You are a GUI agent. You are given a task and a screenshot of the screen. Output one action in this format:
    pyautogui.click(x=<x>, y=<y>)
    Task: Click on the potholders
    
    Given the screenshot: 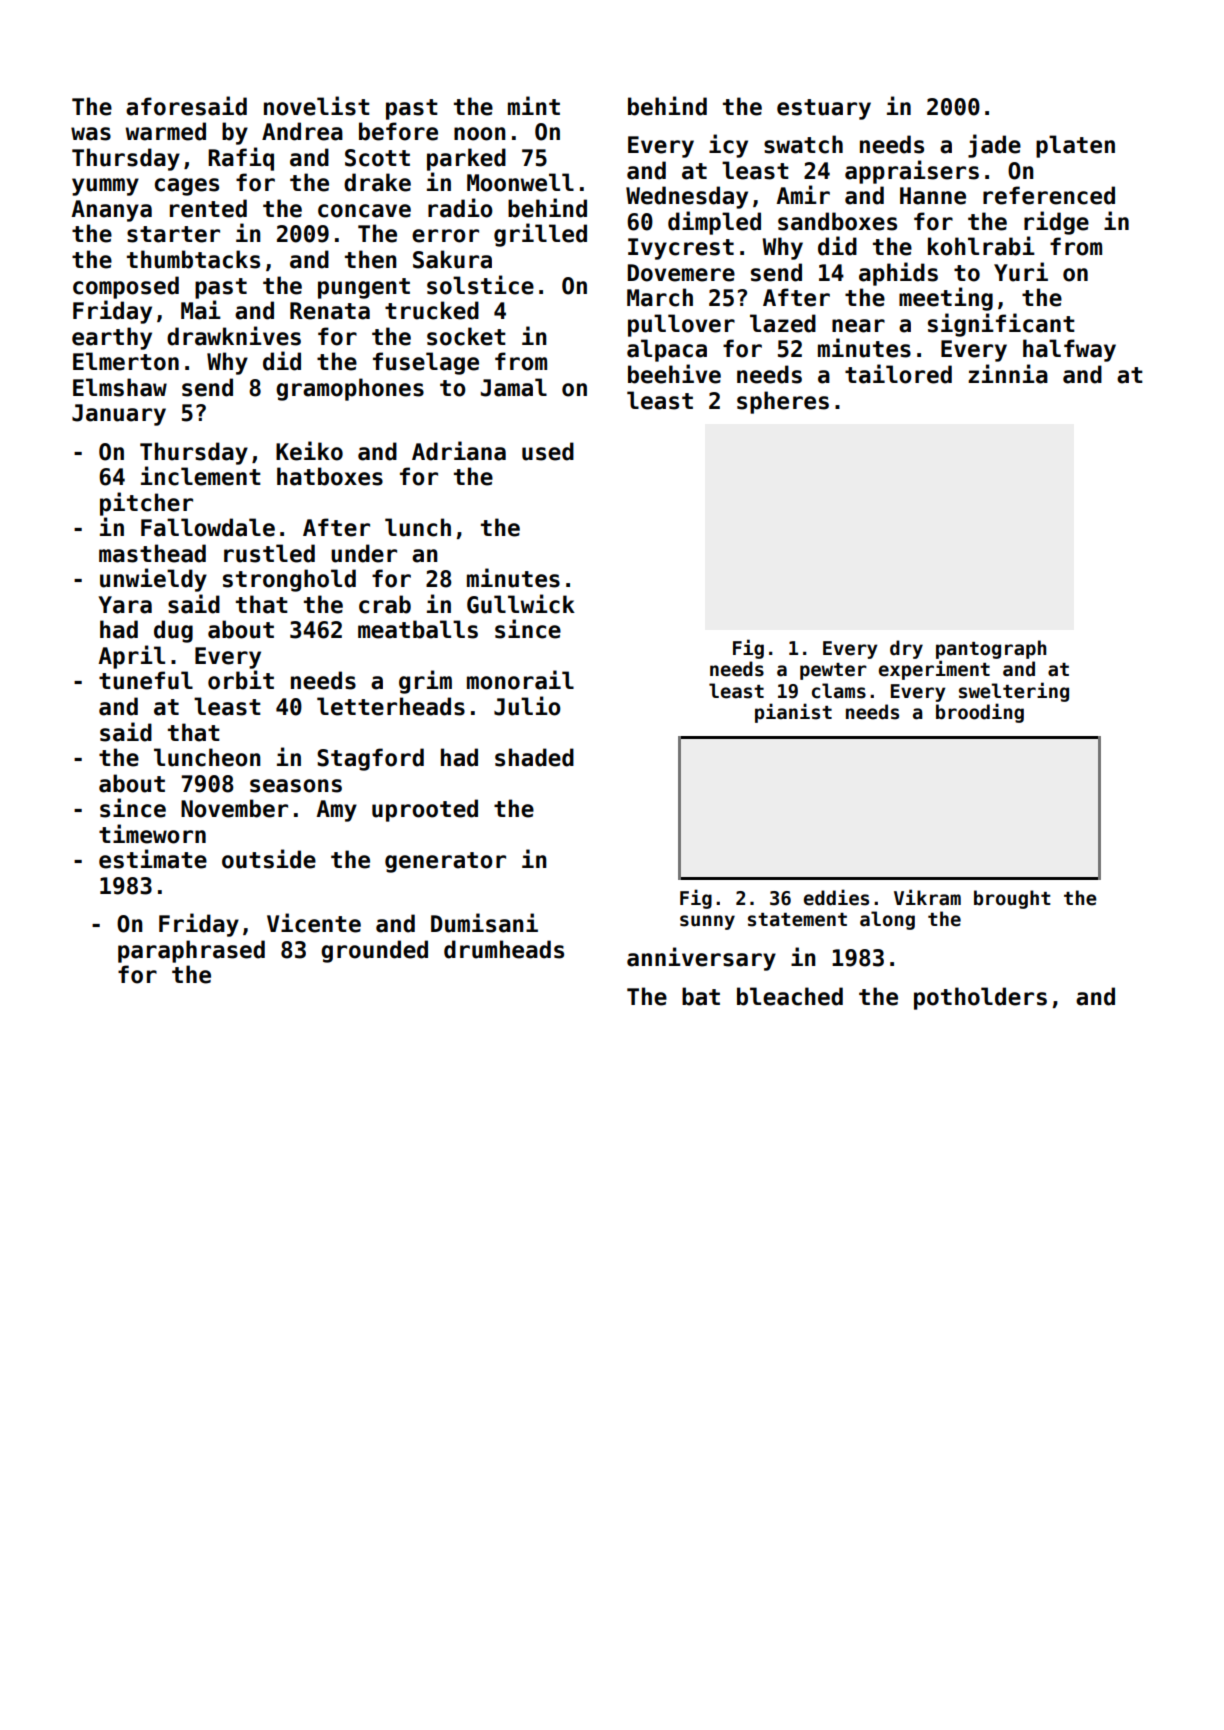 What is the action you would take?
    pyautogui.click(x=980, y=998)
